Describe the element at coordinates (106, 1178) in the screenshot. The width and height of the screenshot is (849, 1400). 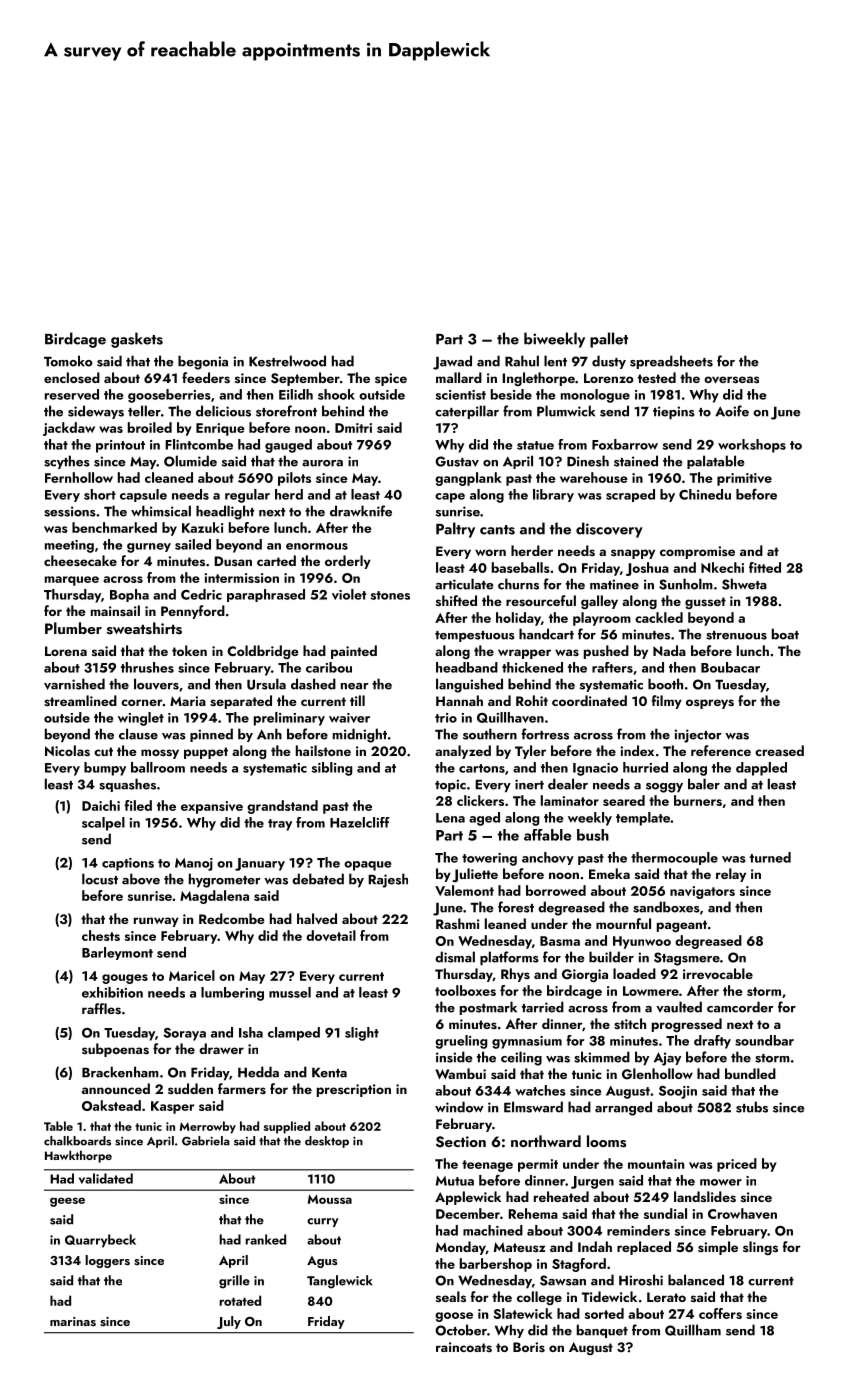
I see `validated` at that location.
